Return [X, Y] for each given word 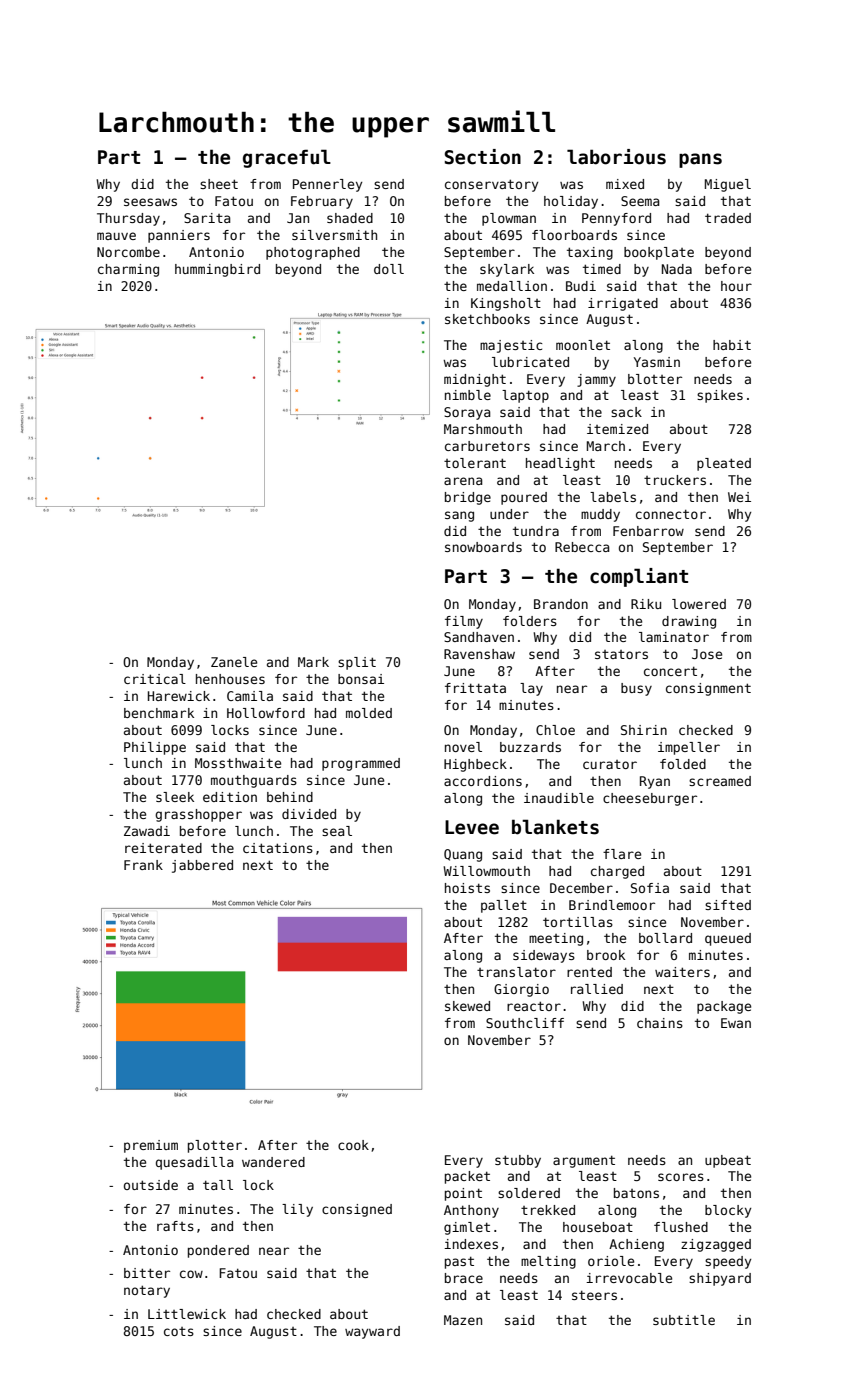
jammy [596, 380]
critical [155, 679]
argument [584, 1162]
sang [459, 516]
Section [483, 157]
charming [128, 270]
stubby [518, 1161]
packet [467, 1177]
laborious [616, 157]
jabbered [202, 866]
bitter [147, 1273]
